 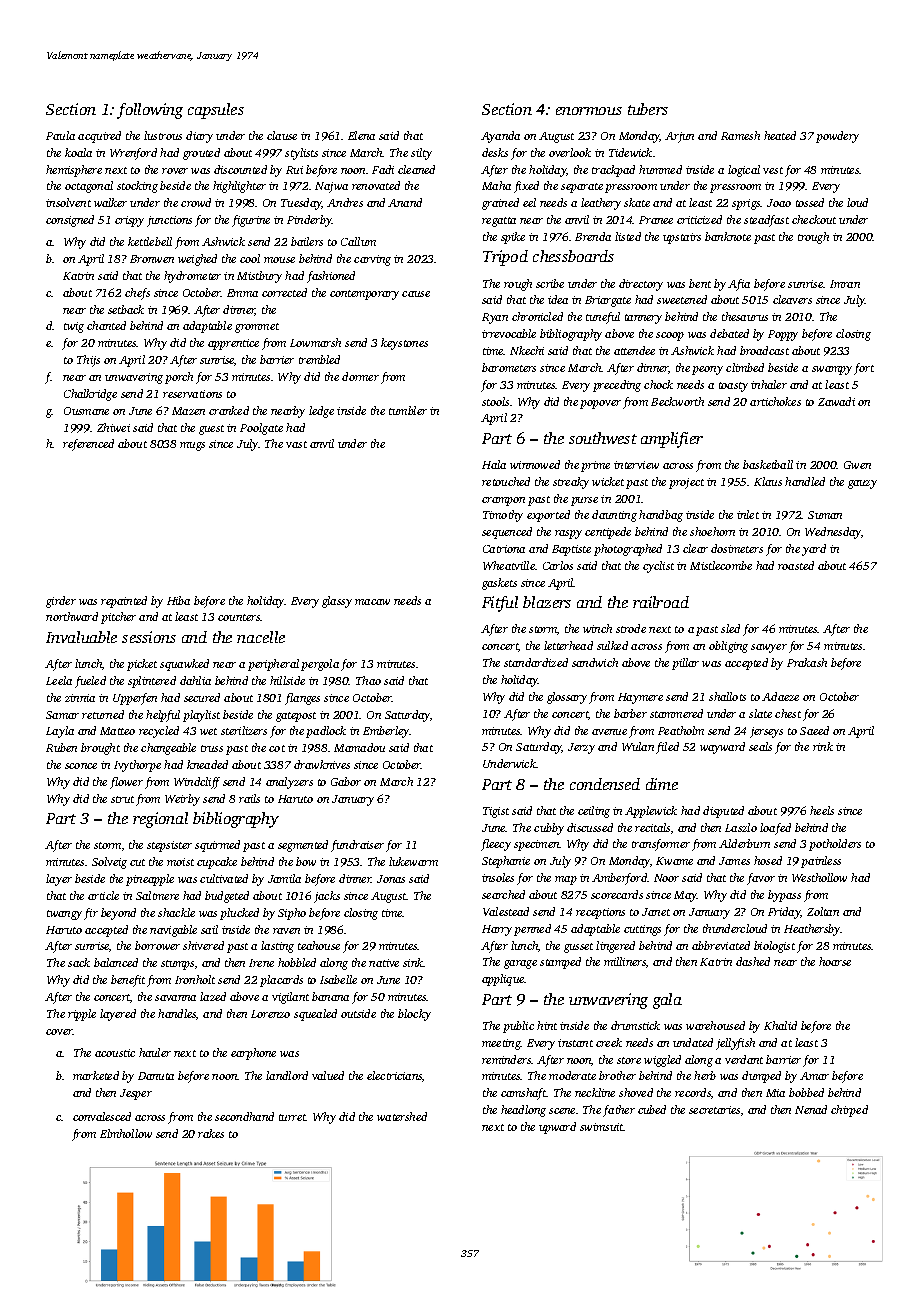 What do you see at coordinates (211, 1133) in the document?
I see `rakes` at bounding box center [211, 1133].
